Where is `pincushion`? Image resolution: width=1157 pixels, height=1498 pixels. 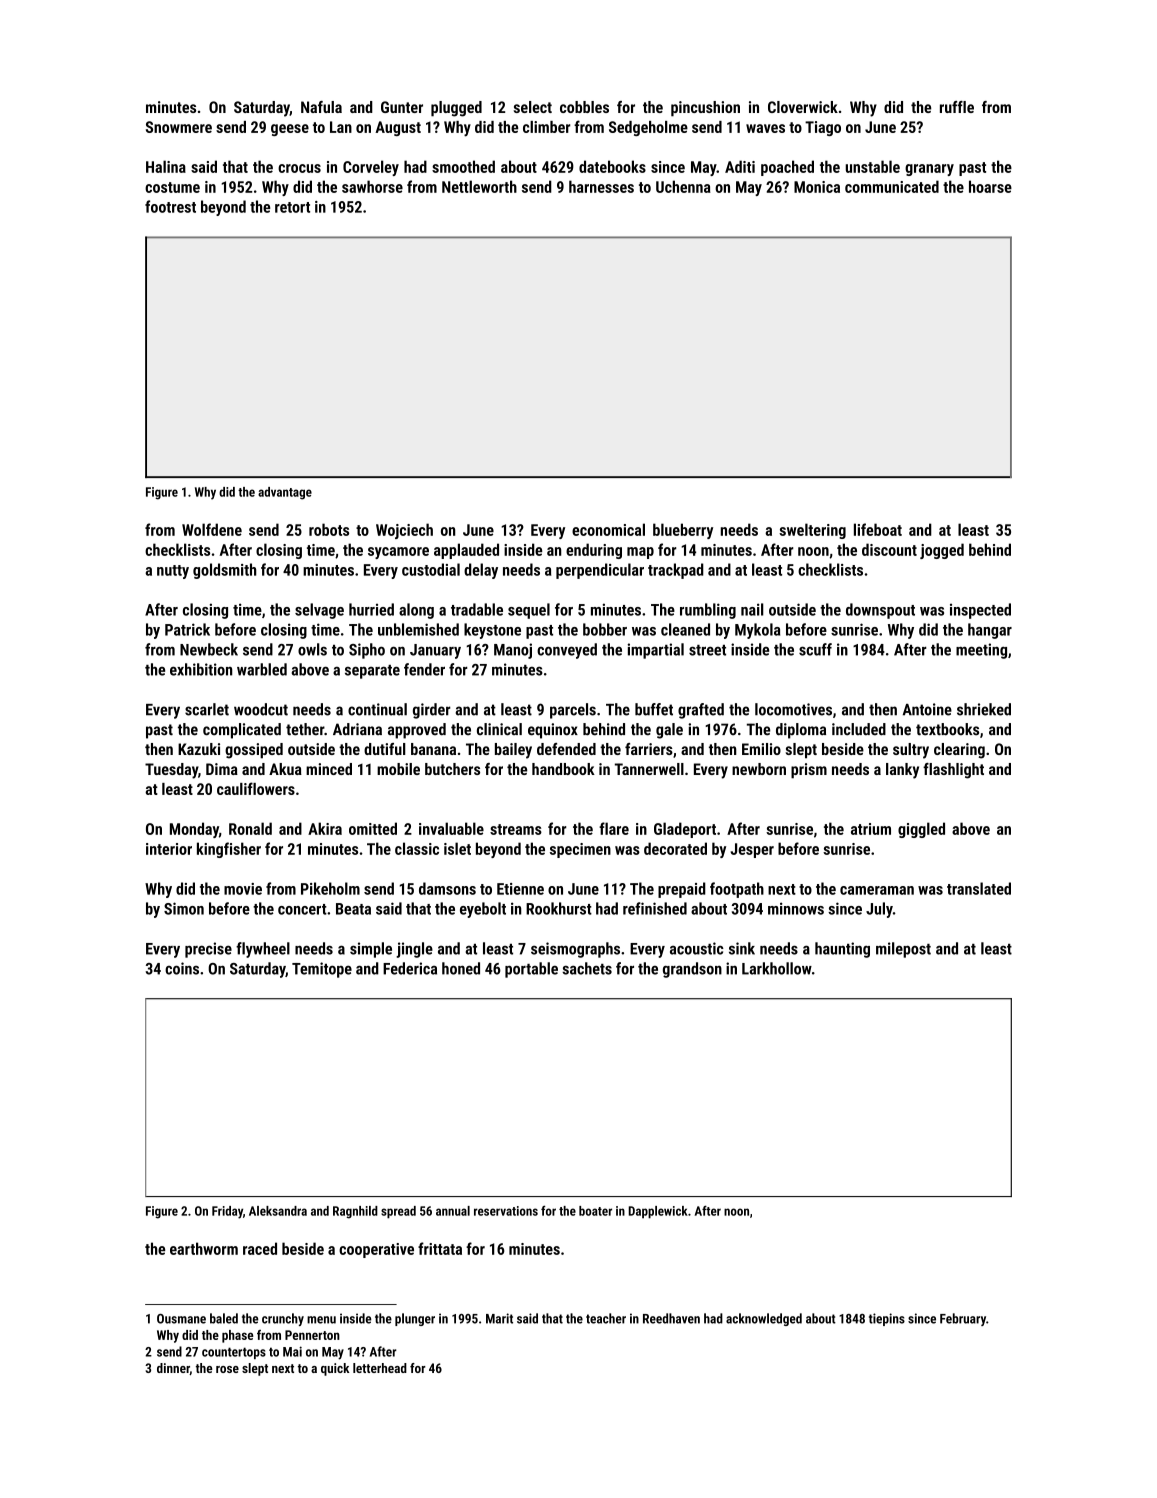
pincushion is located at coordinates (705, 109).
